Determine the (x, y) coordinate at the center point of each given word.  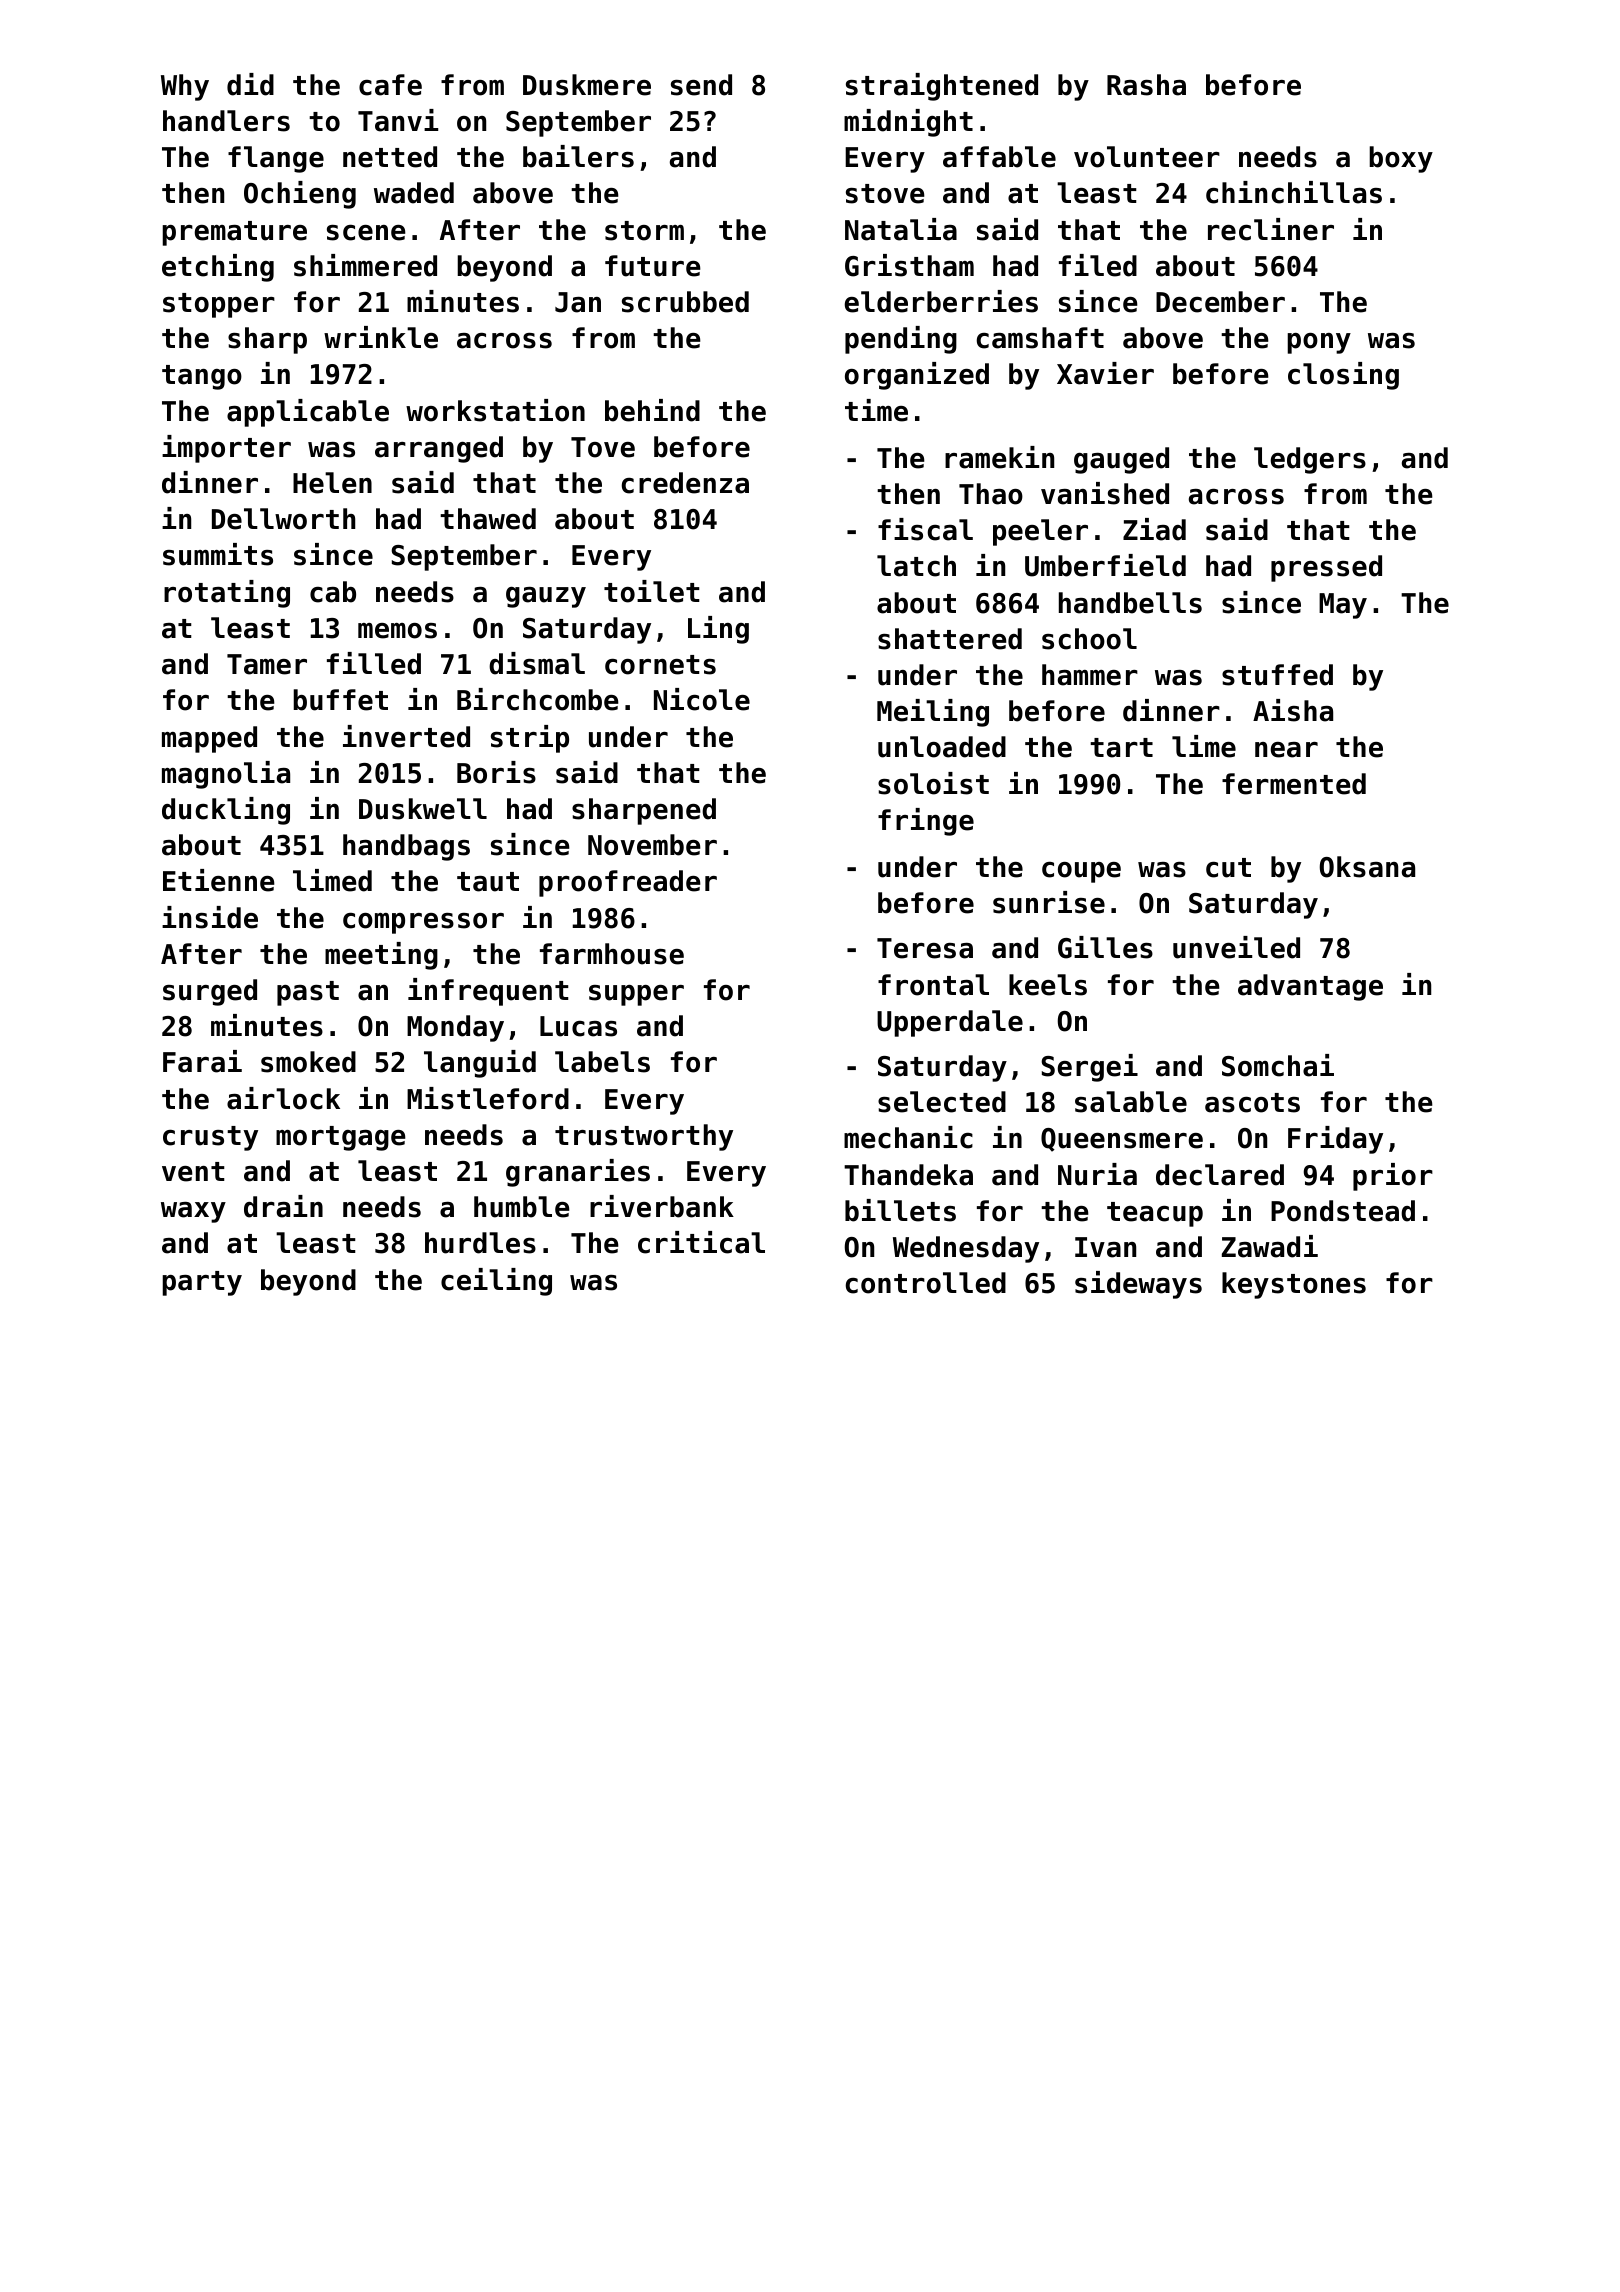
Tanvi (398, 120)
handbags (406, 847)
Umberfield (1105, 565)
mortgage (341, 1138)
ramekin (999, 457)
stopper (219, 305)
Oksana (1367, 867)
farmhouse (612, 954)
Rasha (1146, 85)
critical (701, 1242)
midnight (908, 123)
